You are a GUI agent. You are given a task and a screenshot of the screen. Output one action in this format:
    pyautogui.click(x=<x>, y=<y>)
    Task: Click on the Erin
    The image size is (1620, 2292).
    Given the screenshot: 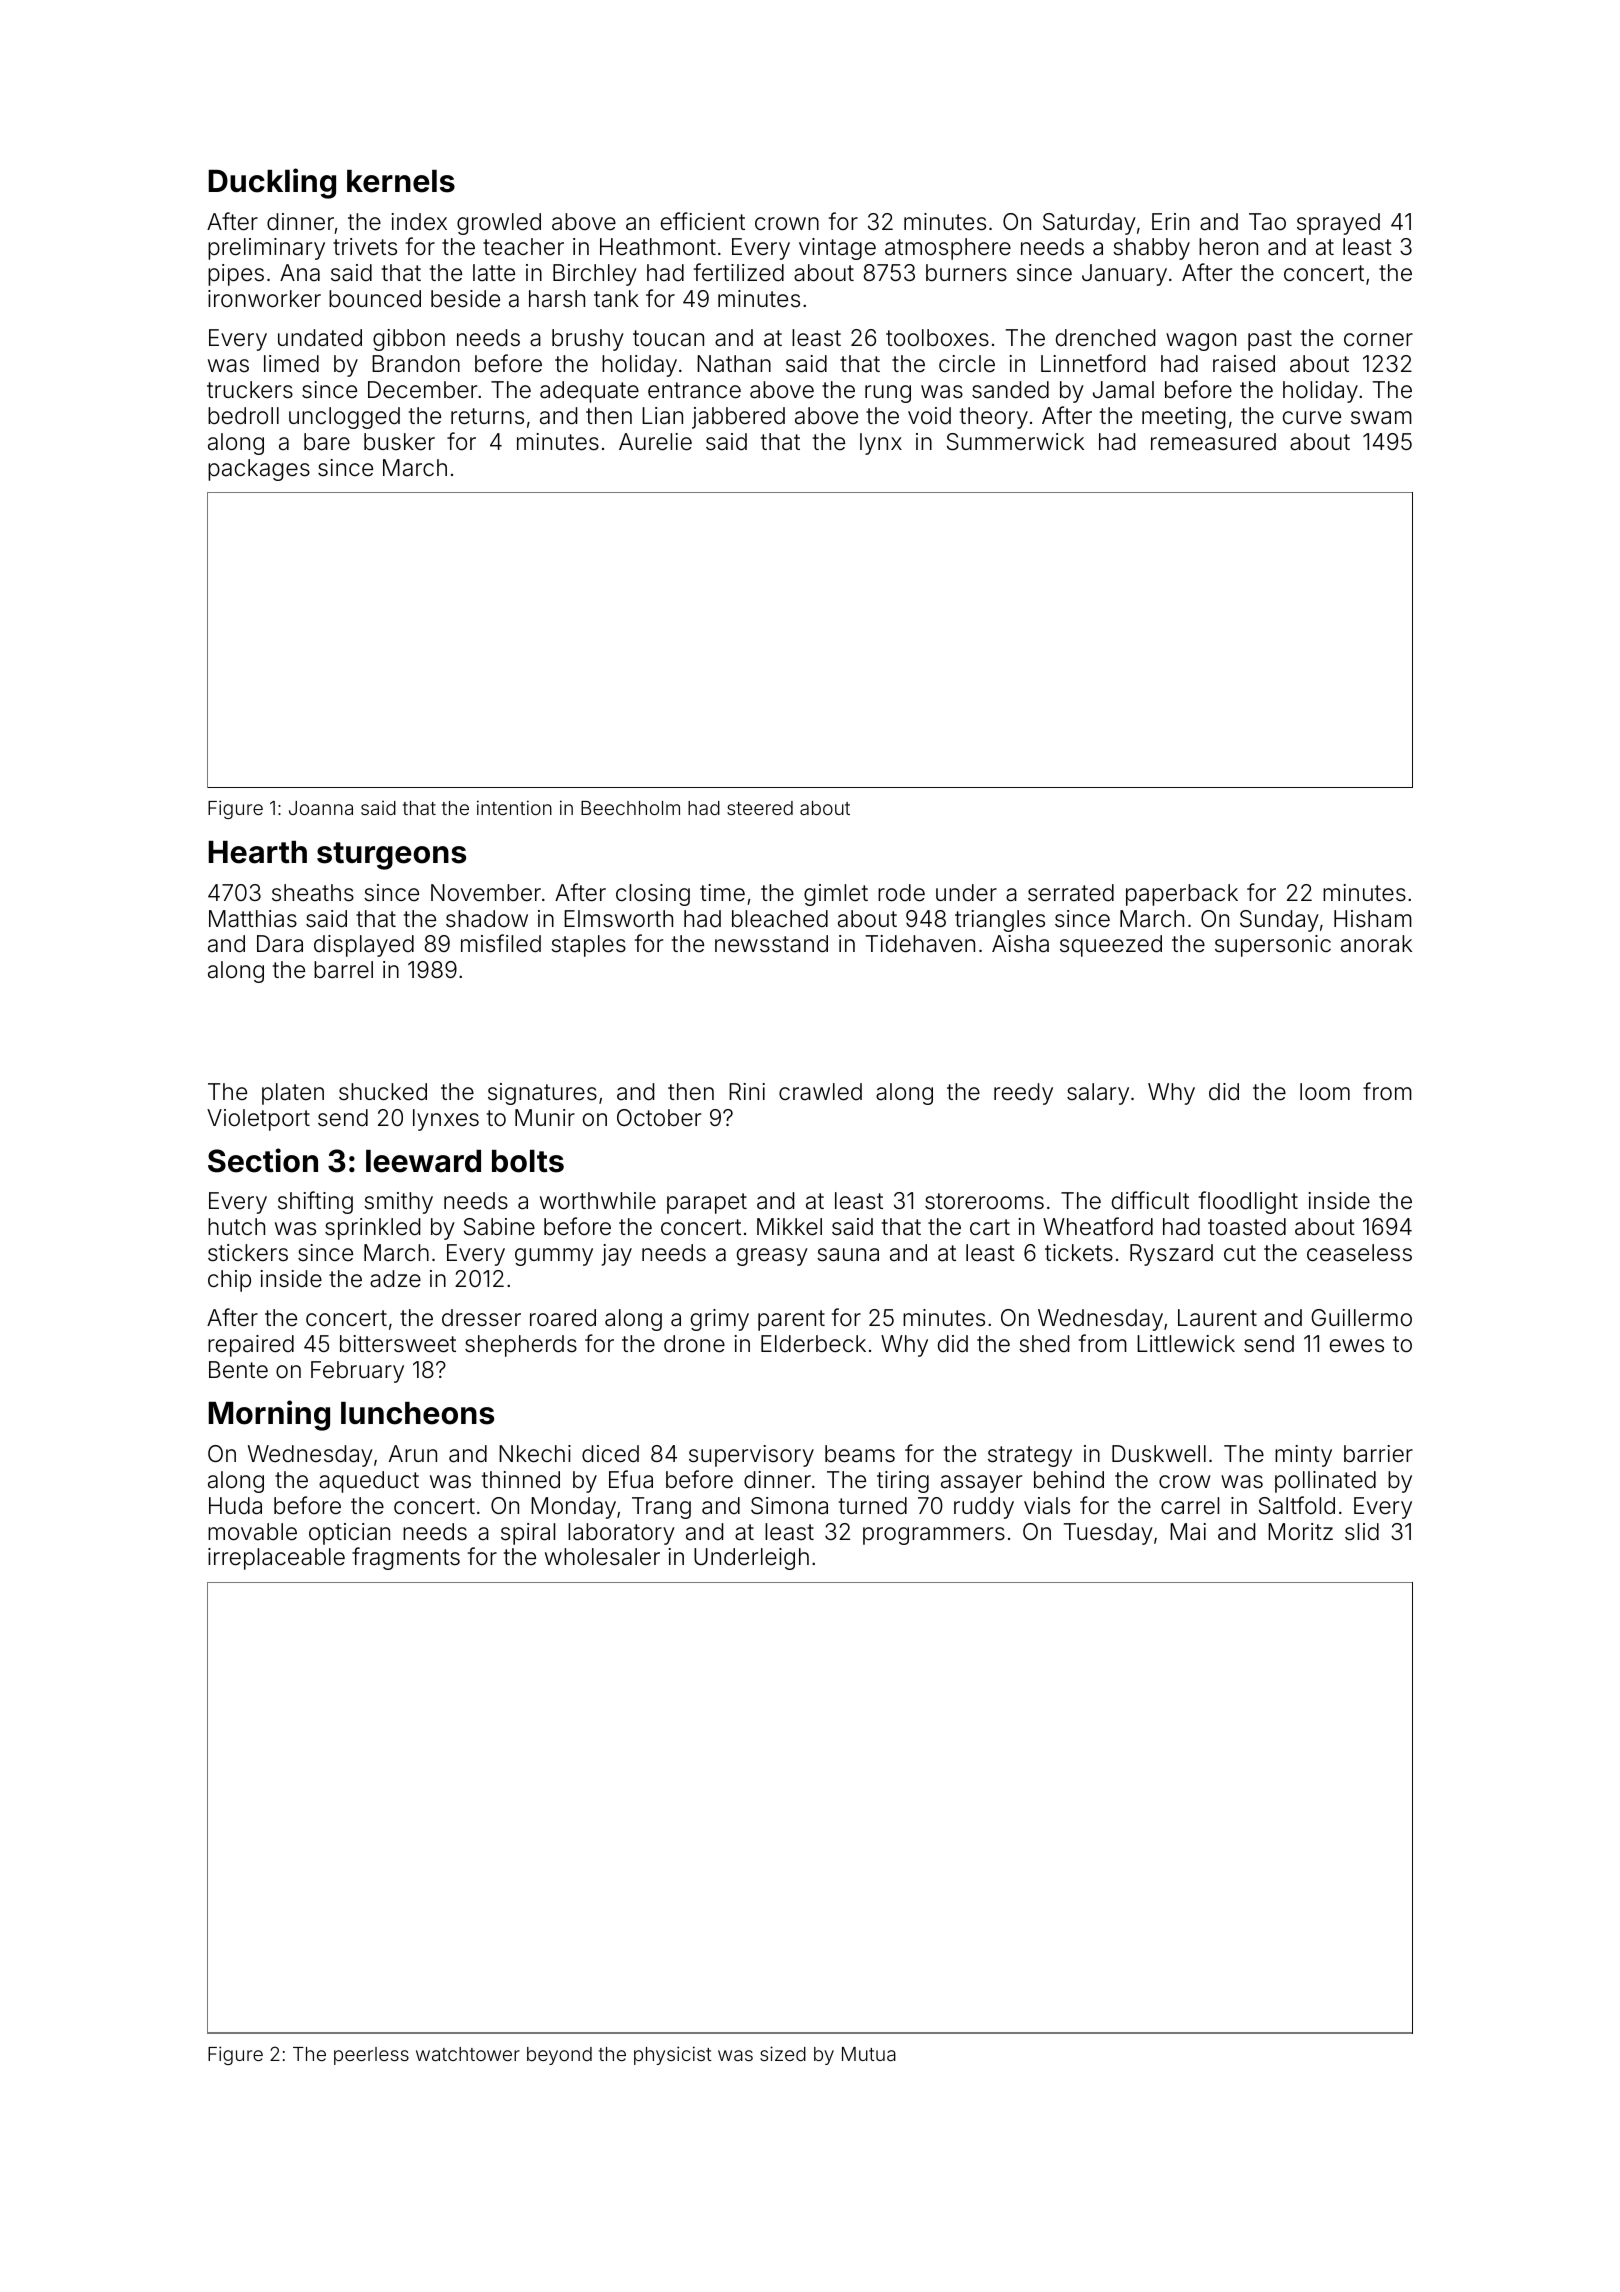 What is the action you would take?
    pyautogui.click(x=1170, y=221)
